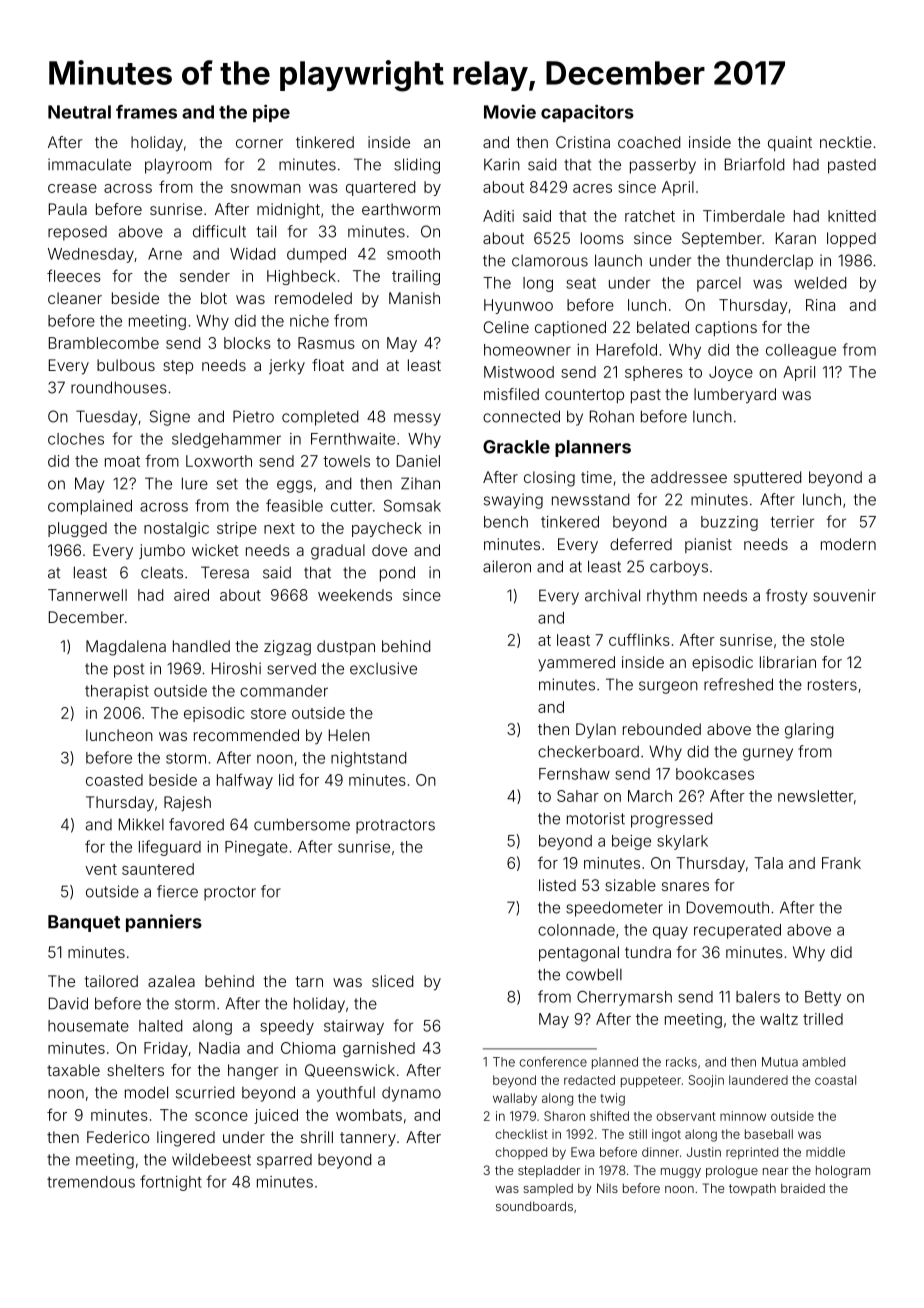  Describe the element at coordinates (790, 143) in the document. I see `quaint` at that location.
